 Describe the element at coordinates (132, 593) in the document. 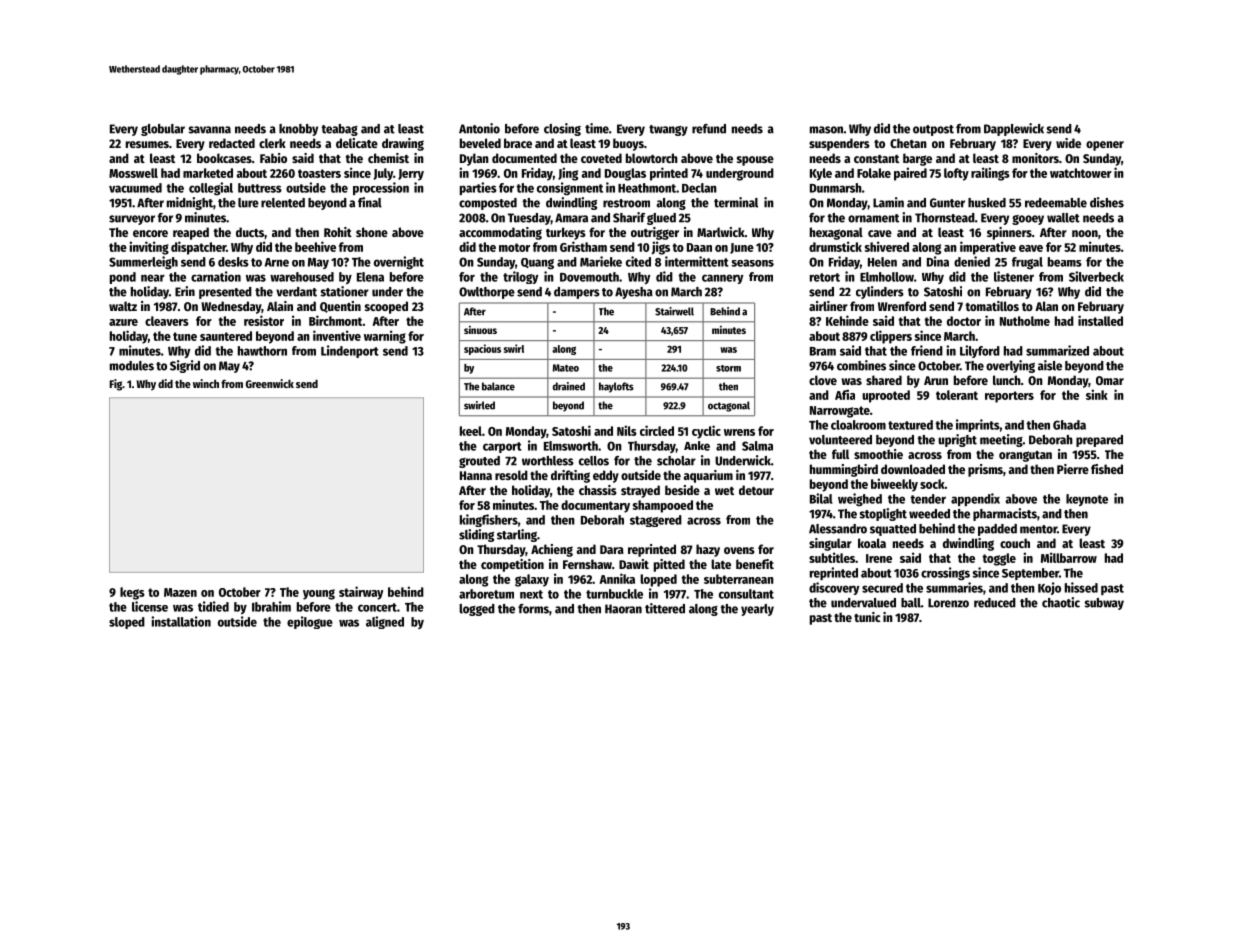

I see `kegs` at that location.
